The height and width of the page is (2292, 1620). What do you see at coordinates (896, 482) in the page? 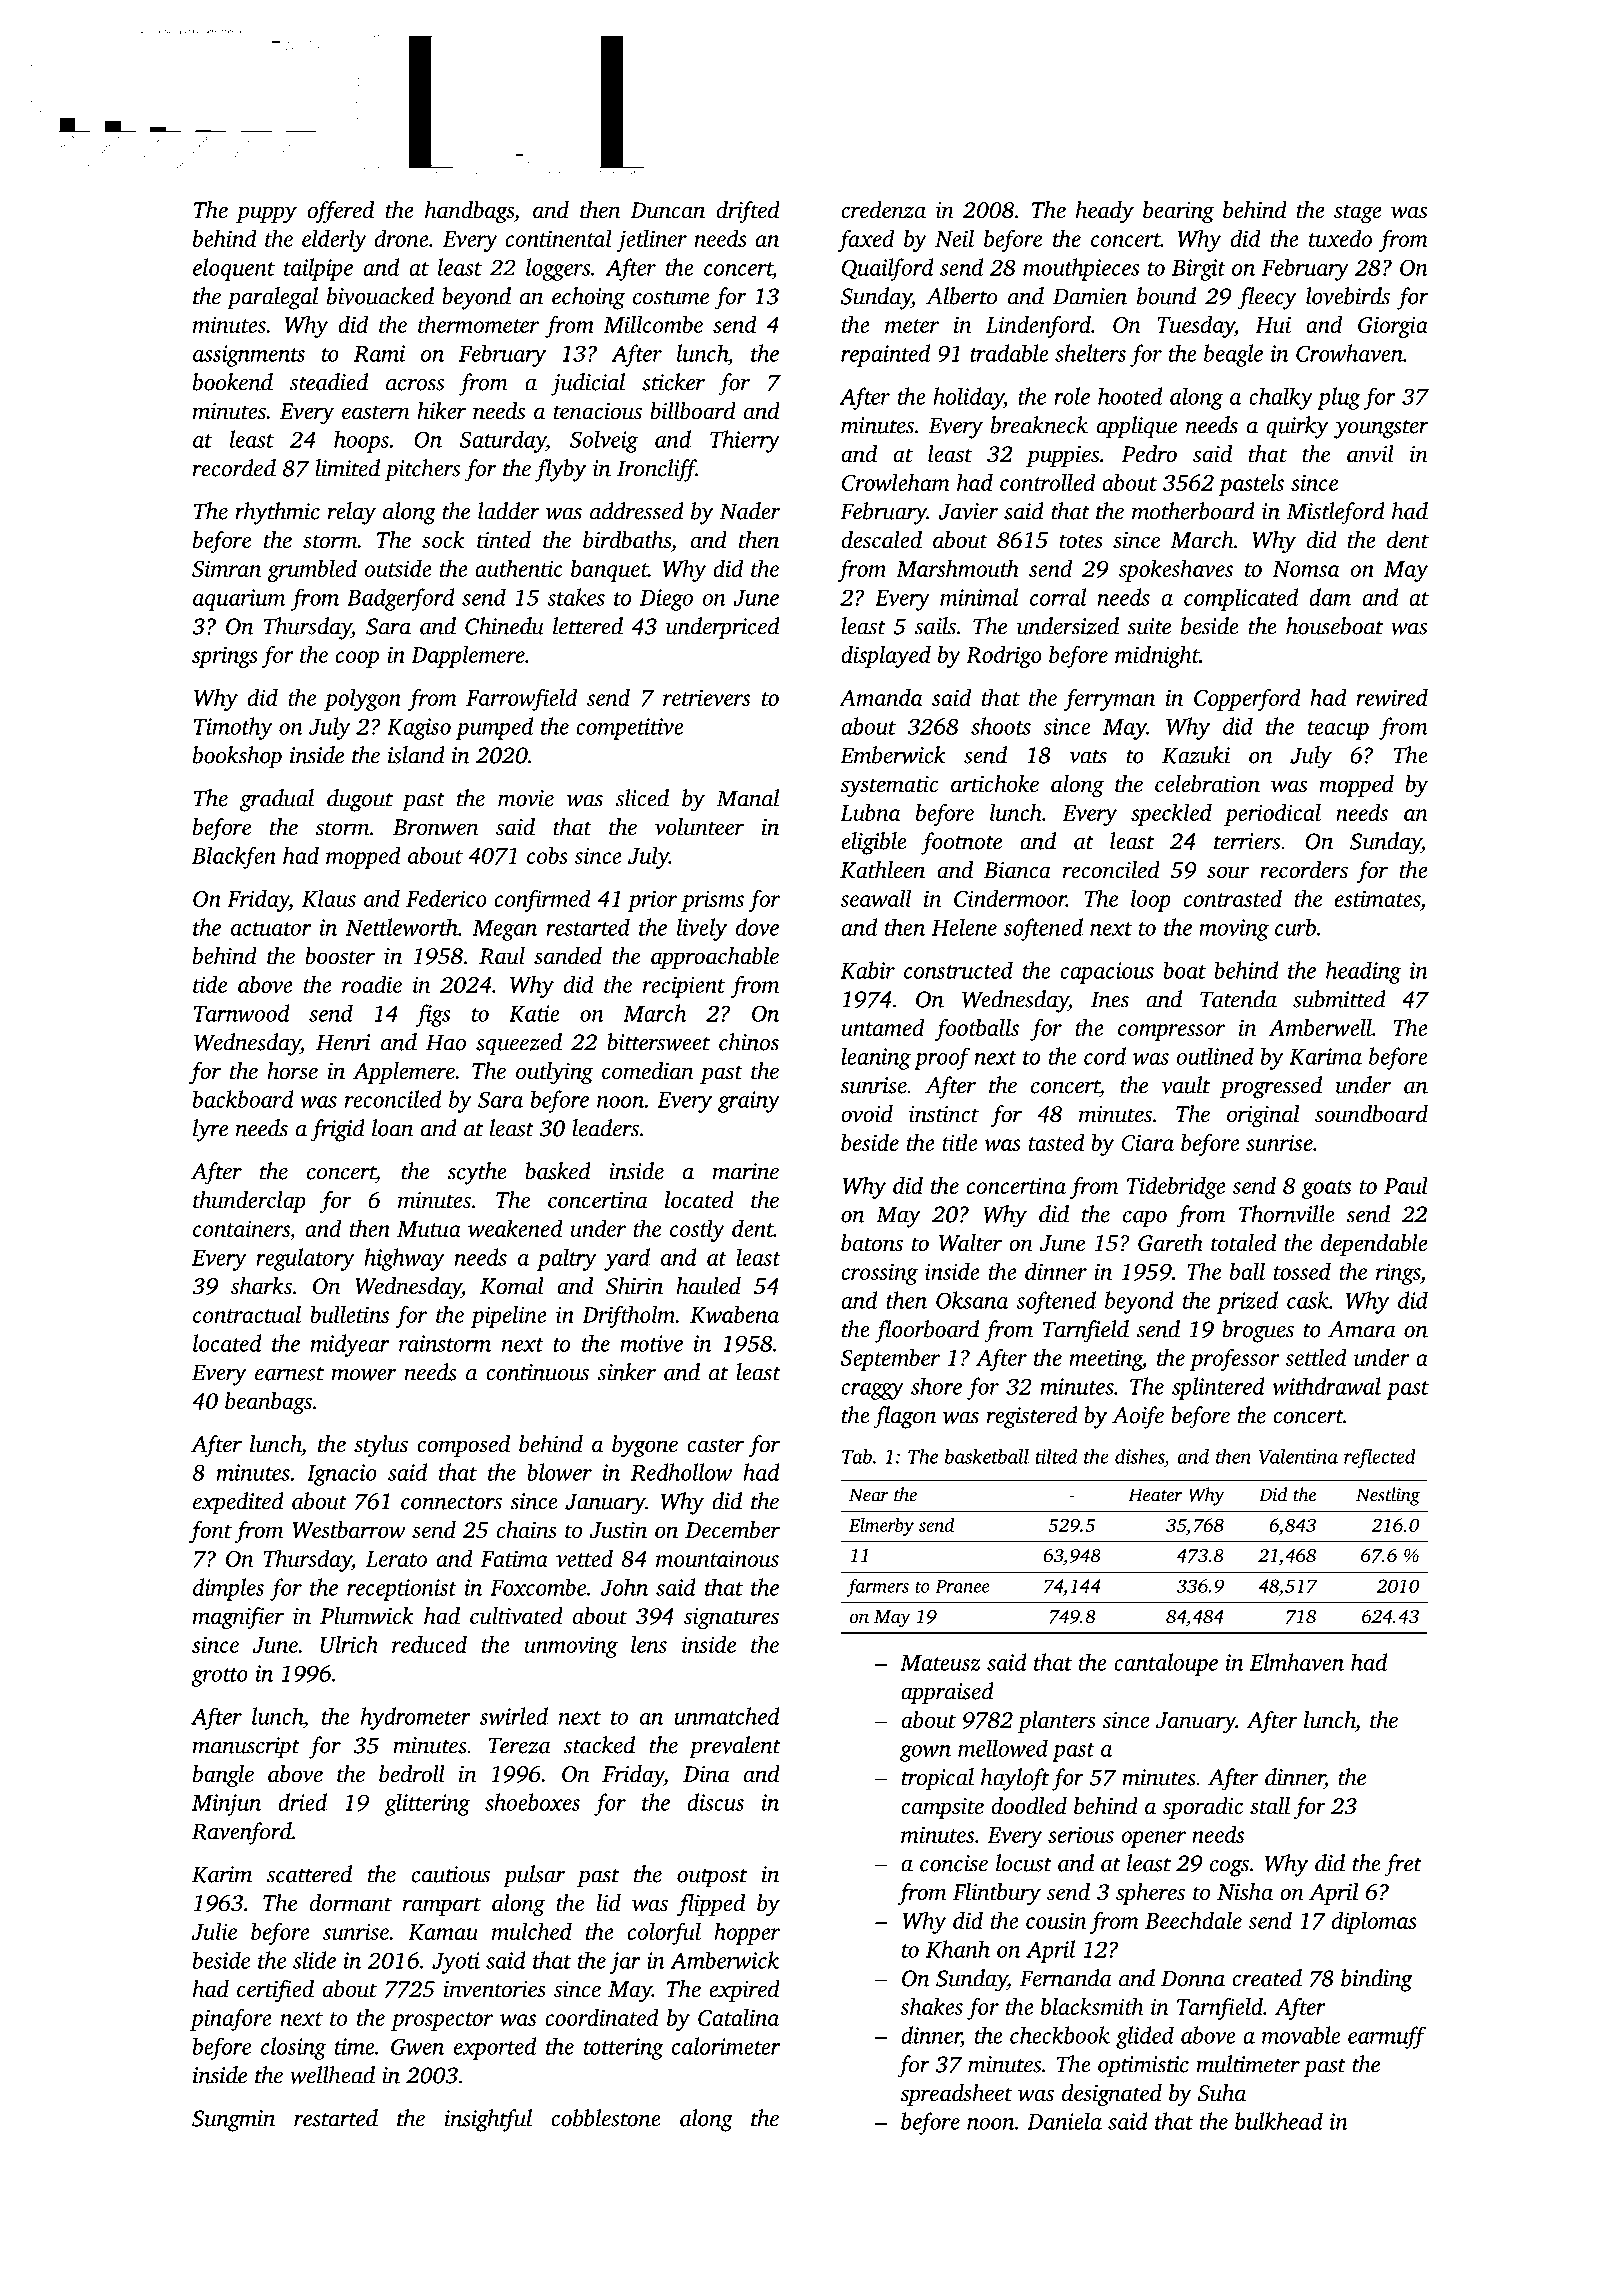
I see `Crowleham` at bounding box center [896, 482].
